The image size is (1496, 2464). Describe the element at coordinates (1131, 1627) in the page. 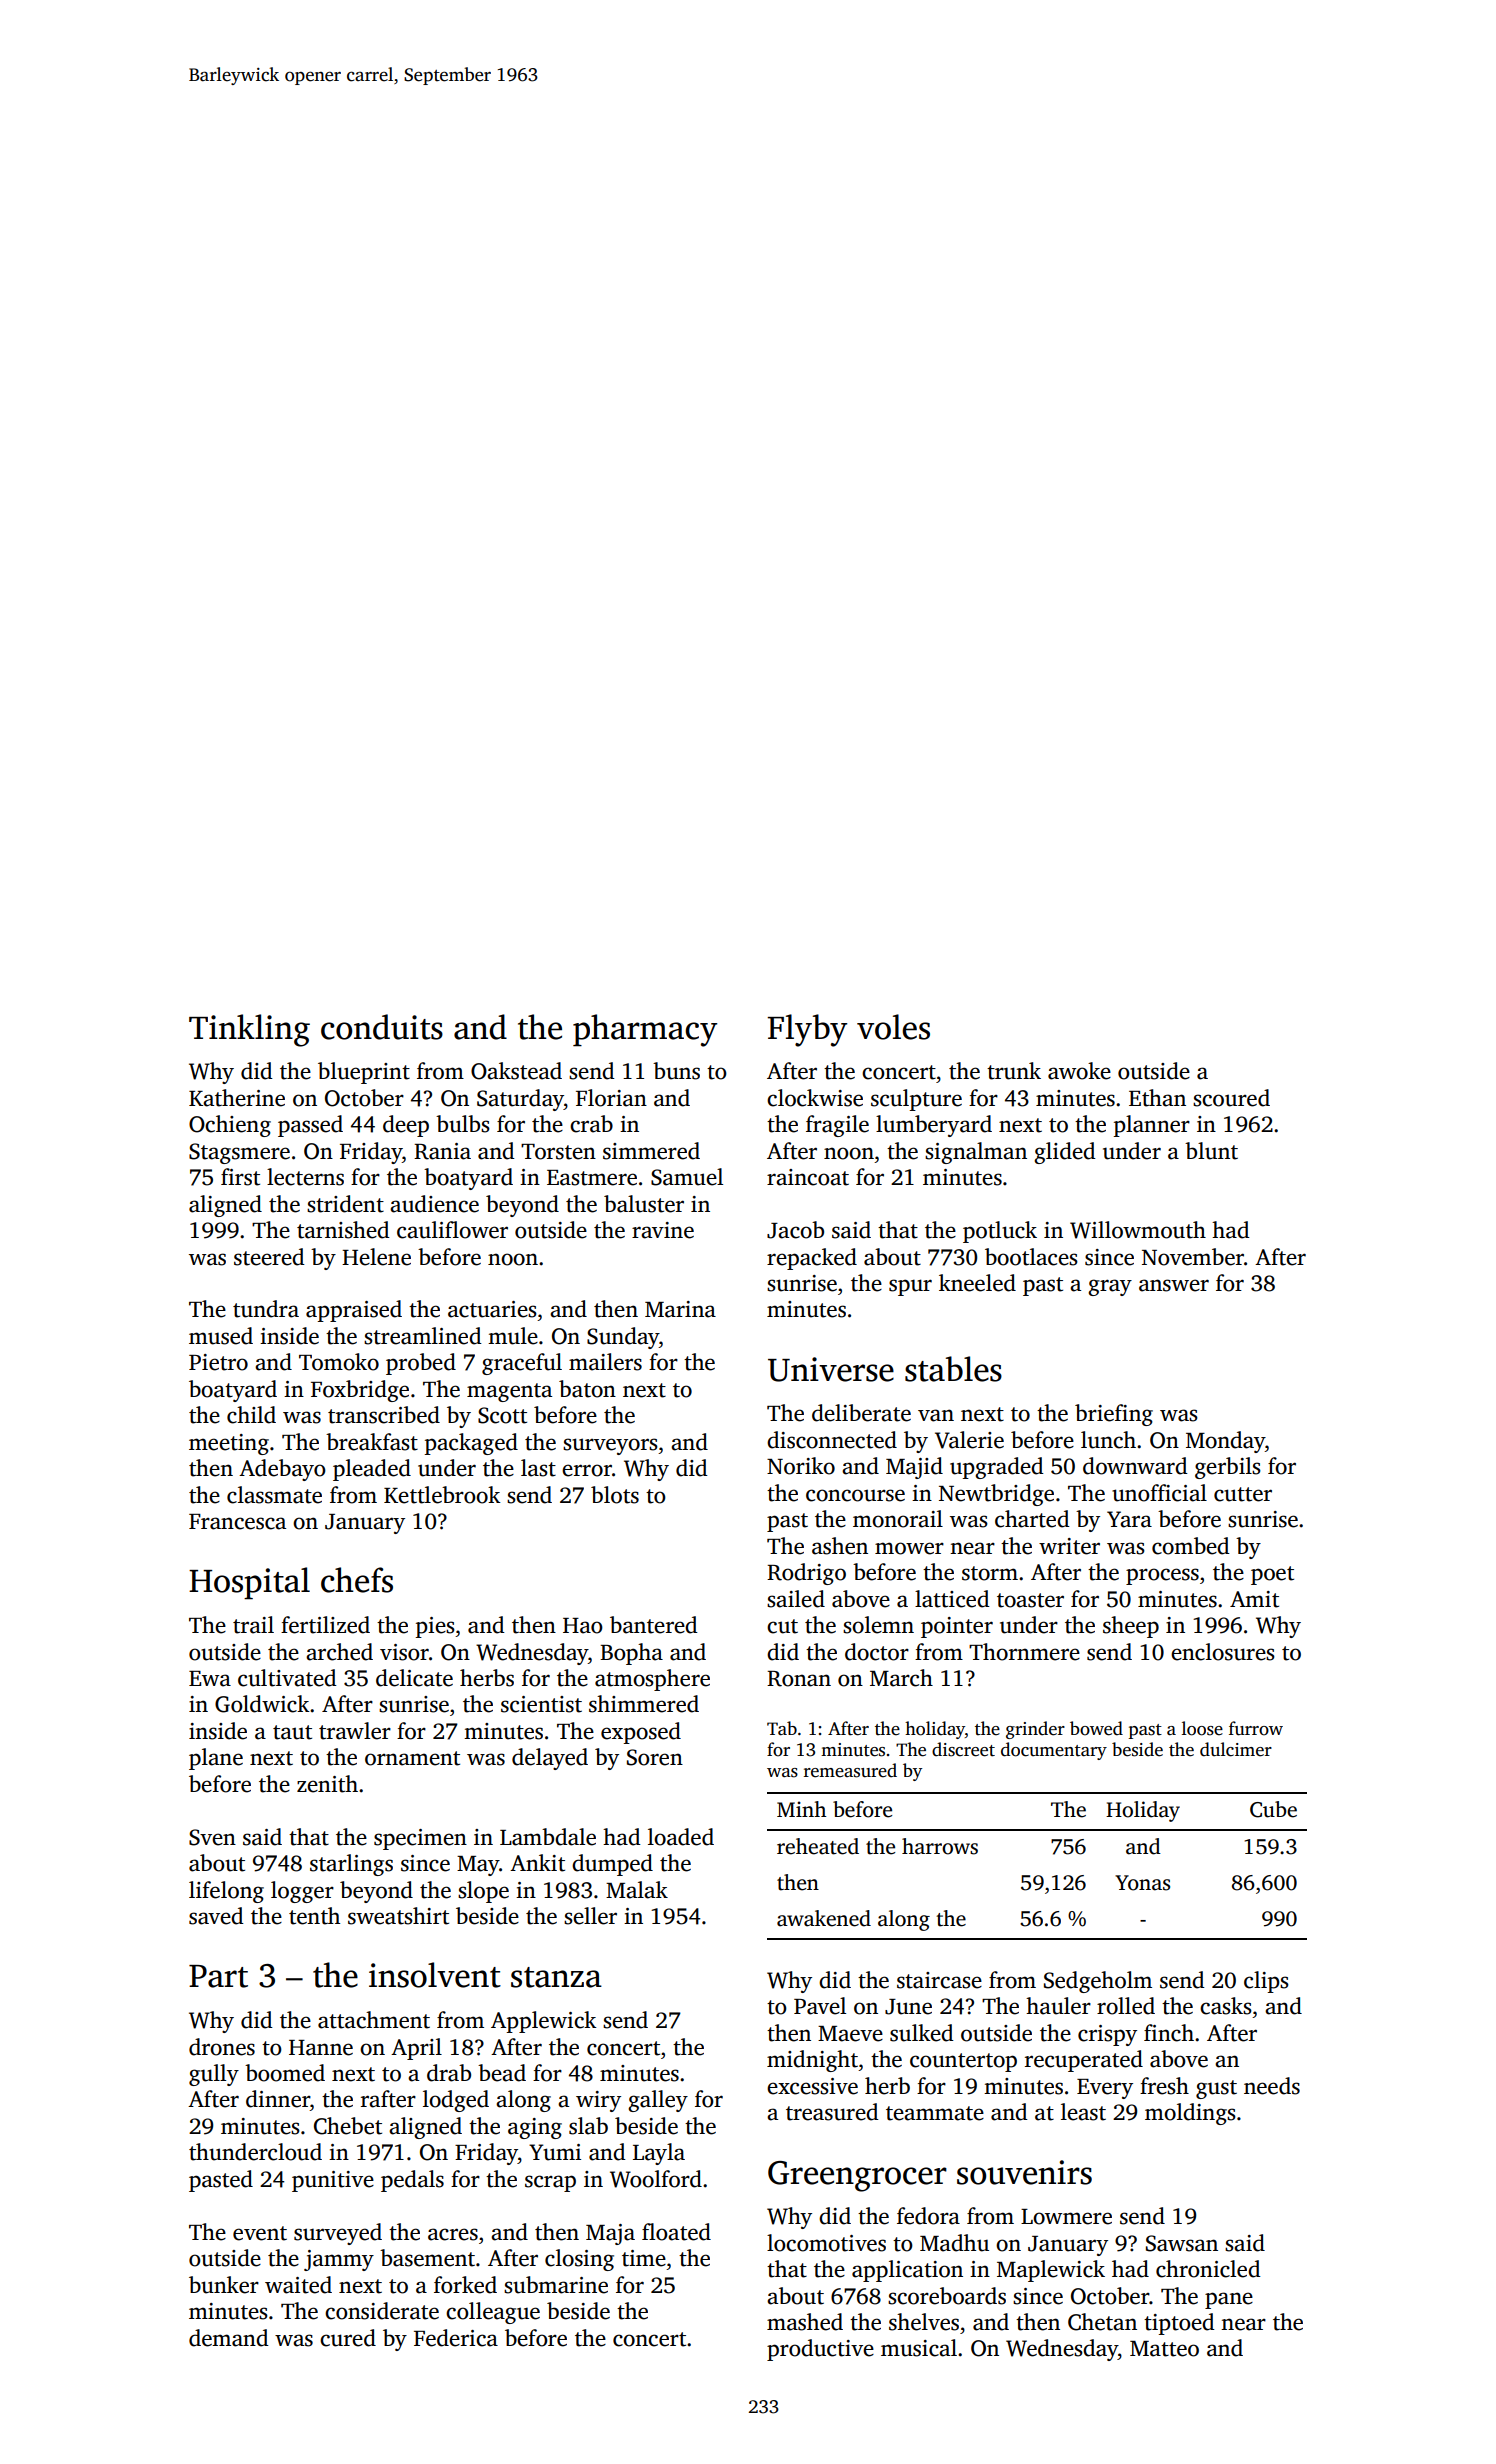

I see `sheep` at that location.
